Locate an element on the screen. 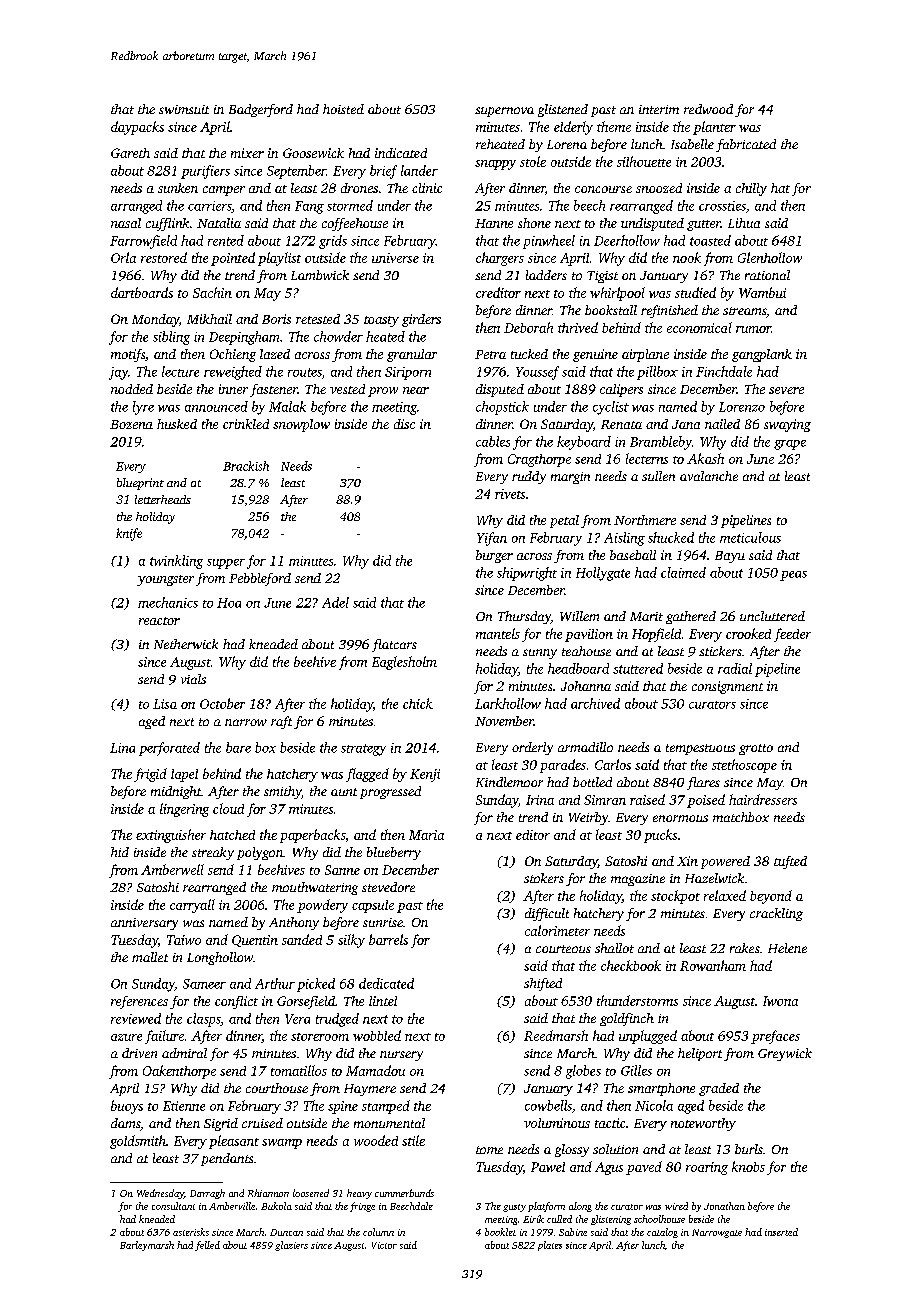 The image size is (924, 1308). plates is located at coordinates (550, 1246).
